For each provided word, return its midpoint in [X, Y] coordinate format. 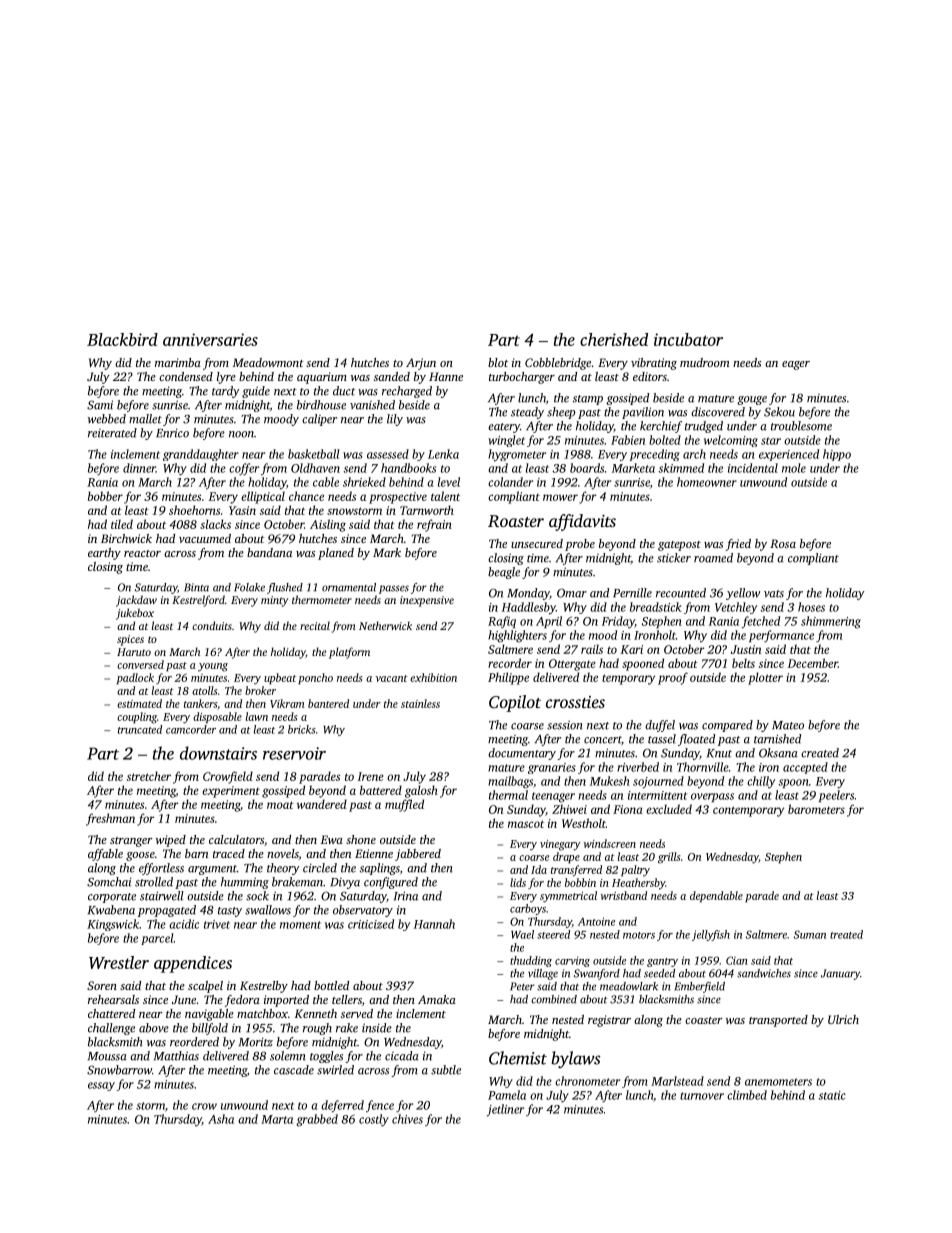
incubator [688, 339]
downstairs [218, 753]
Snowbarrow [119, 1070]
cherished [614, 339]
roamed [713, 558]
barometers [816, 809]
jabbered [418, 855]
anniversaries [210, 339]
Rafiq [502, 622]
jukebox [135, 614]
